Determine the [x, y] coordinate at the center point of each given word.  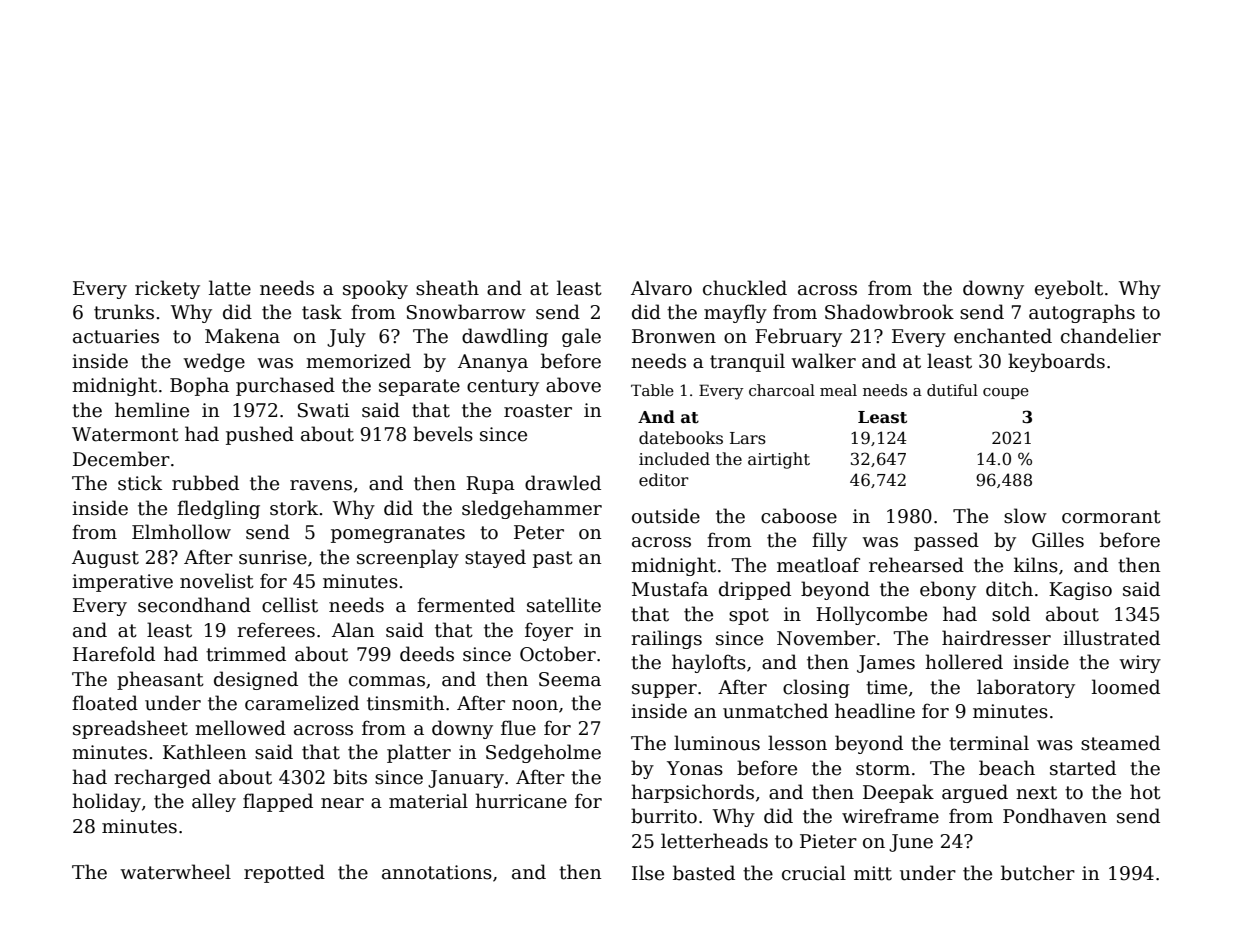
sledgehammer [532, 509]
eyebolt [1069, 289]
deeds [427, 654]
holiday [106, 802]
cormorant [1111, 517]
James [886, 664]
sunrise [273, 557]
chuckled [745, 288]
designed [256, 680]
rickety [167, 289]
